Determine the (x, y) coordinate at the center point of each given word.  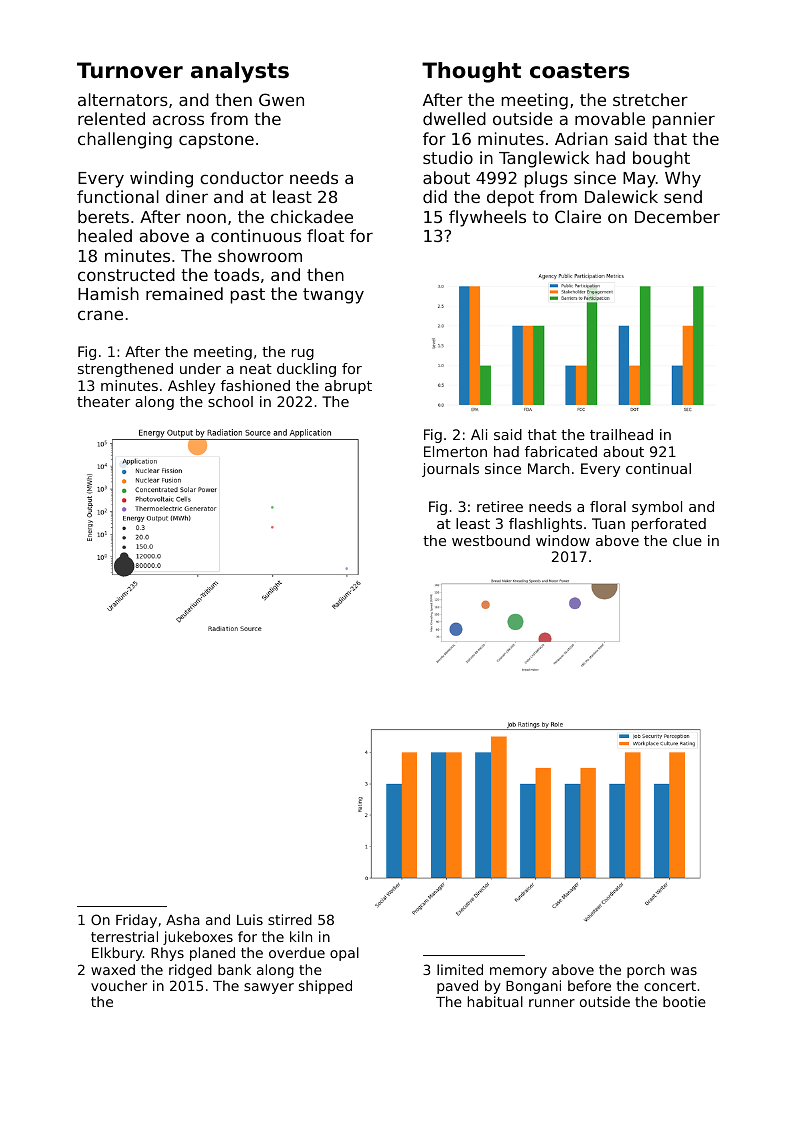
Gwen (281, 99)
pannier (684, 120)
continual (658, 468)
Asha (183, 919)
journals (450, 470)
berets (103, 216)
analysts (240, 72)
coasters (580, 71)
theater (103, 401)
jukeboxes (198, 938)
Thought (471, 72)
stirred (290, 919)
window (563, 540)
